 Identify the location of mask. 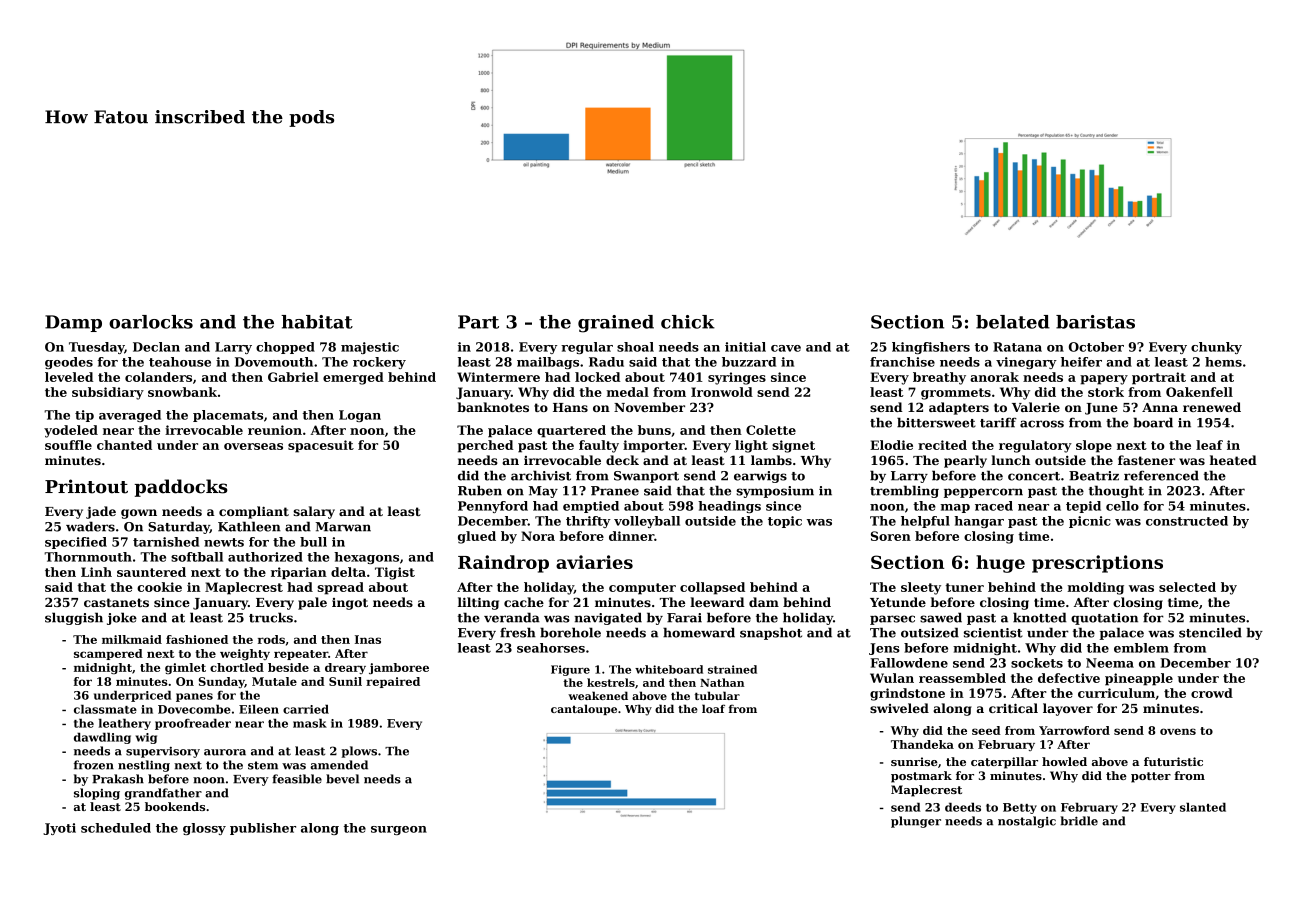
(310, 723).
